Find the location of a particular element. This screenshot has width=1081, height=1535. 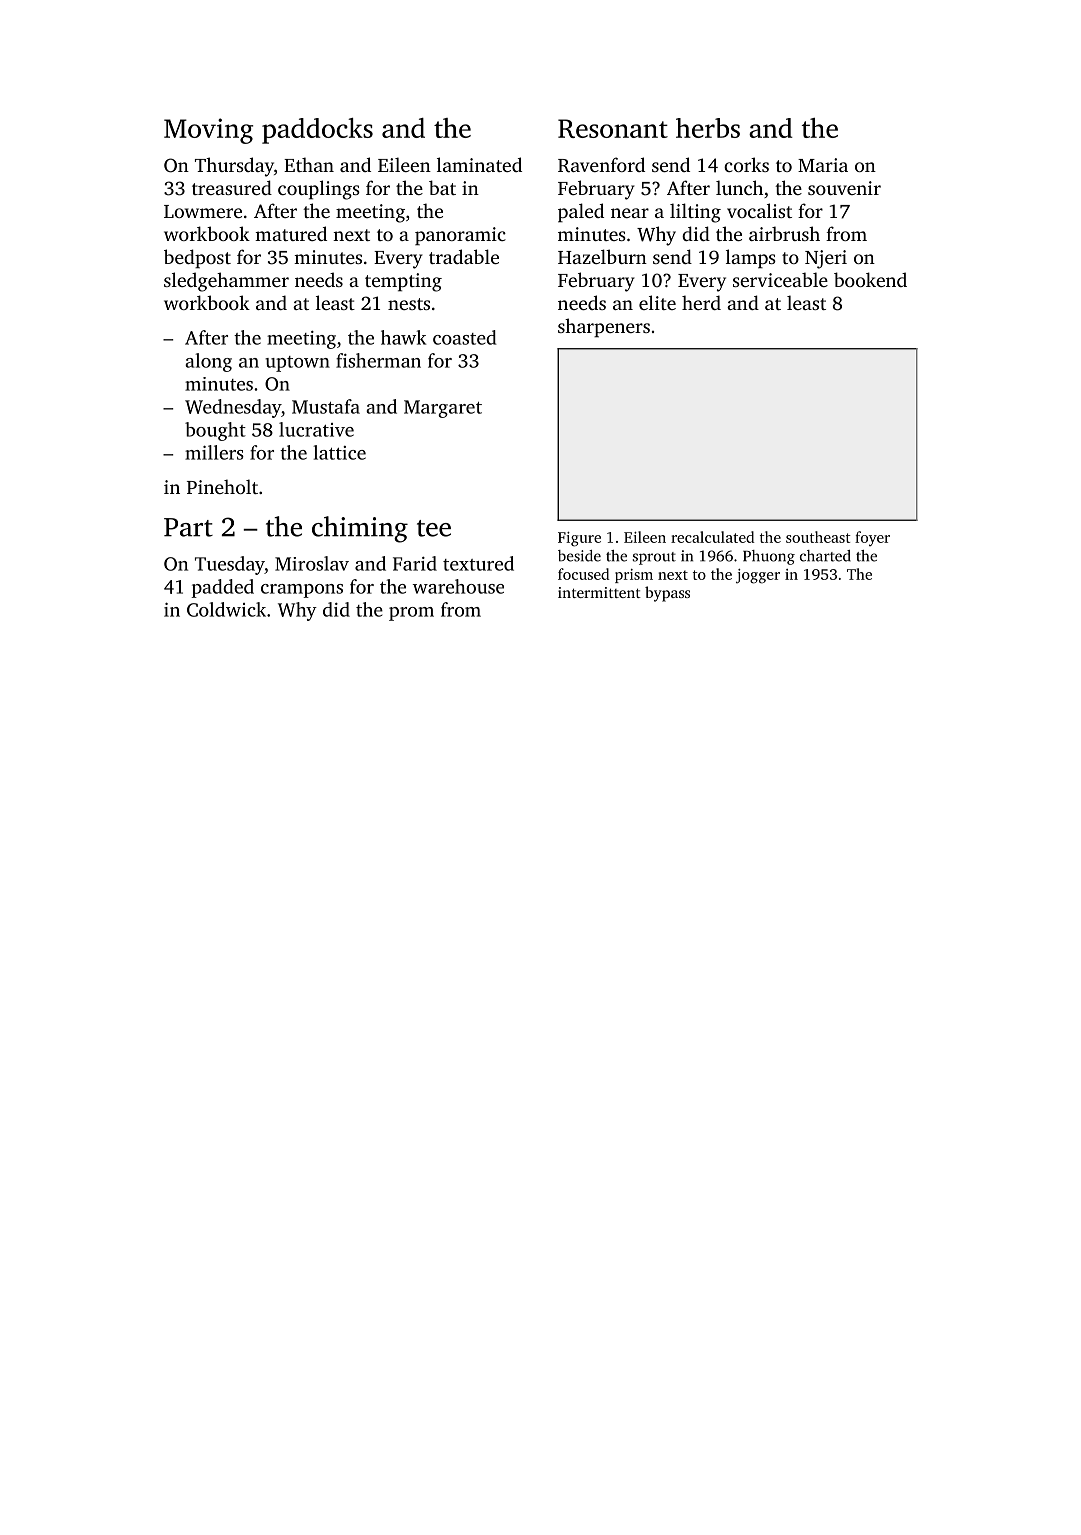

herd is located at coordinates (701, 302).
